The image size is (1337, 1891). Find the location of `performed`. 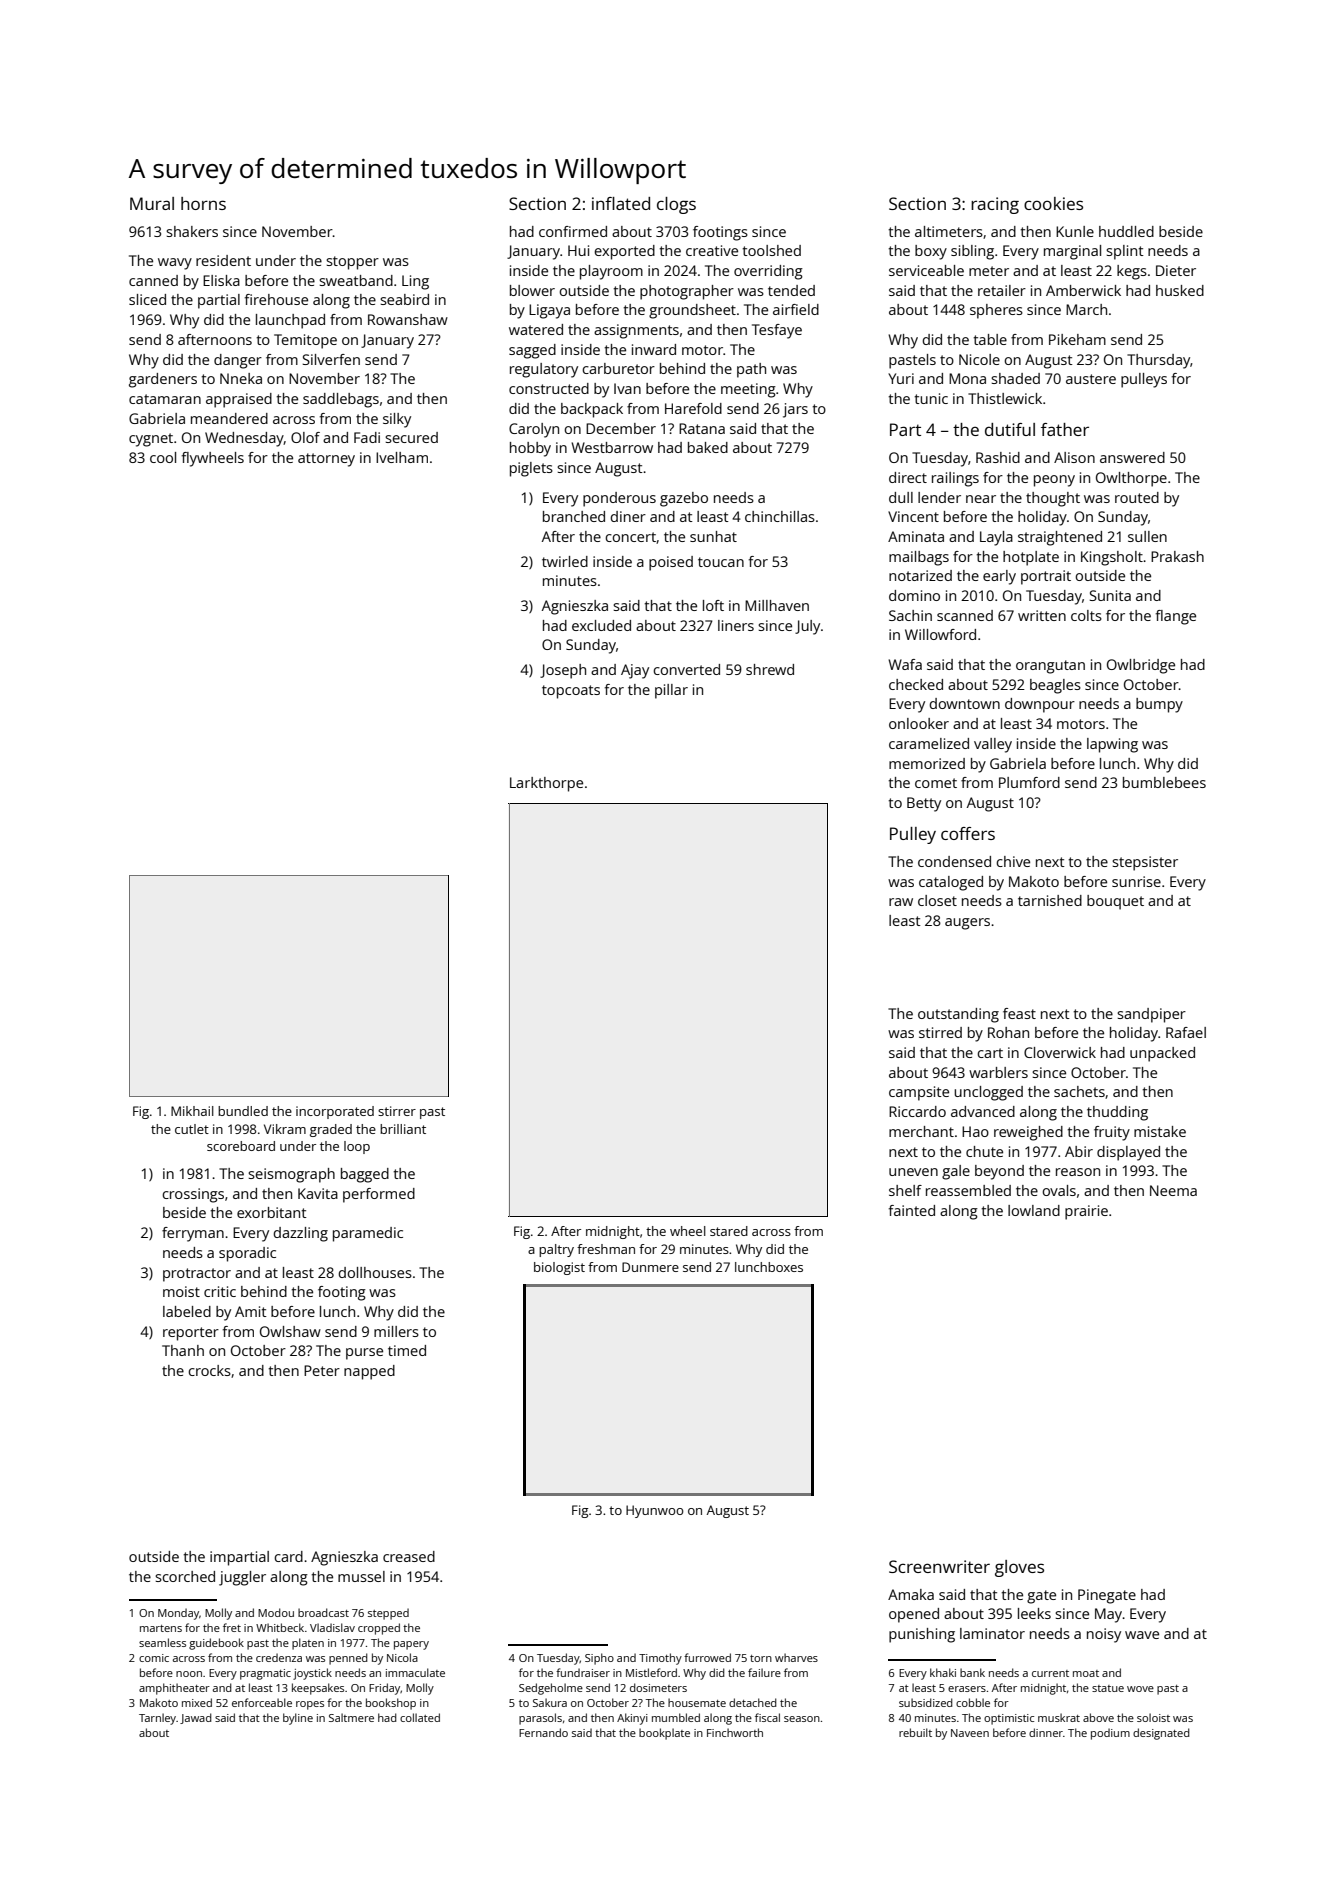

performed is located at coordinates (379, 1195).
